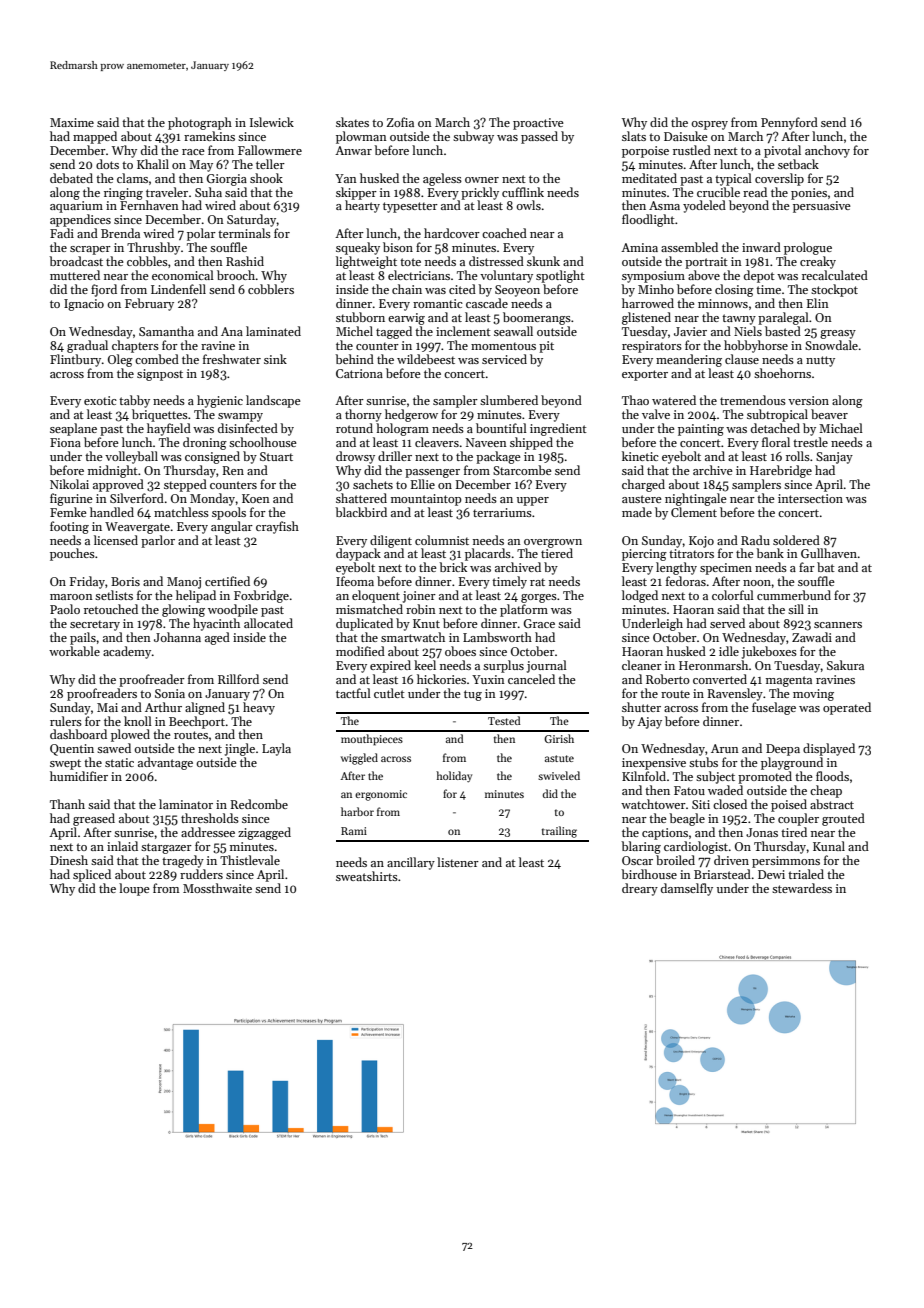  Describe the element at coordinates (362, 206) in the screenshot. I see `hearty` at that location.
